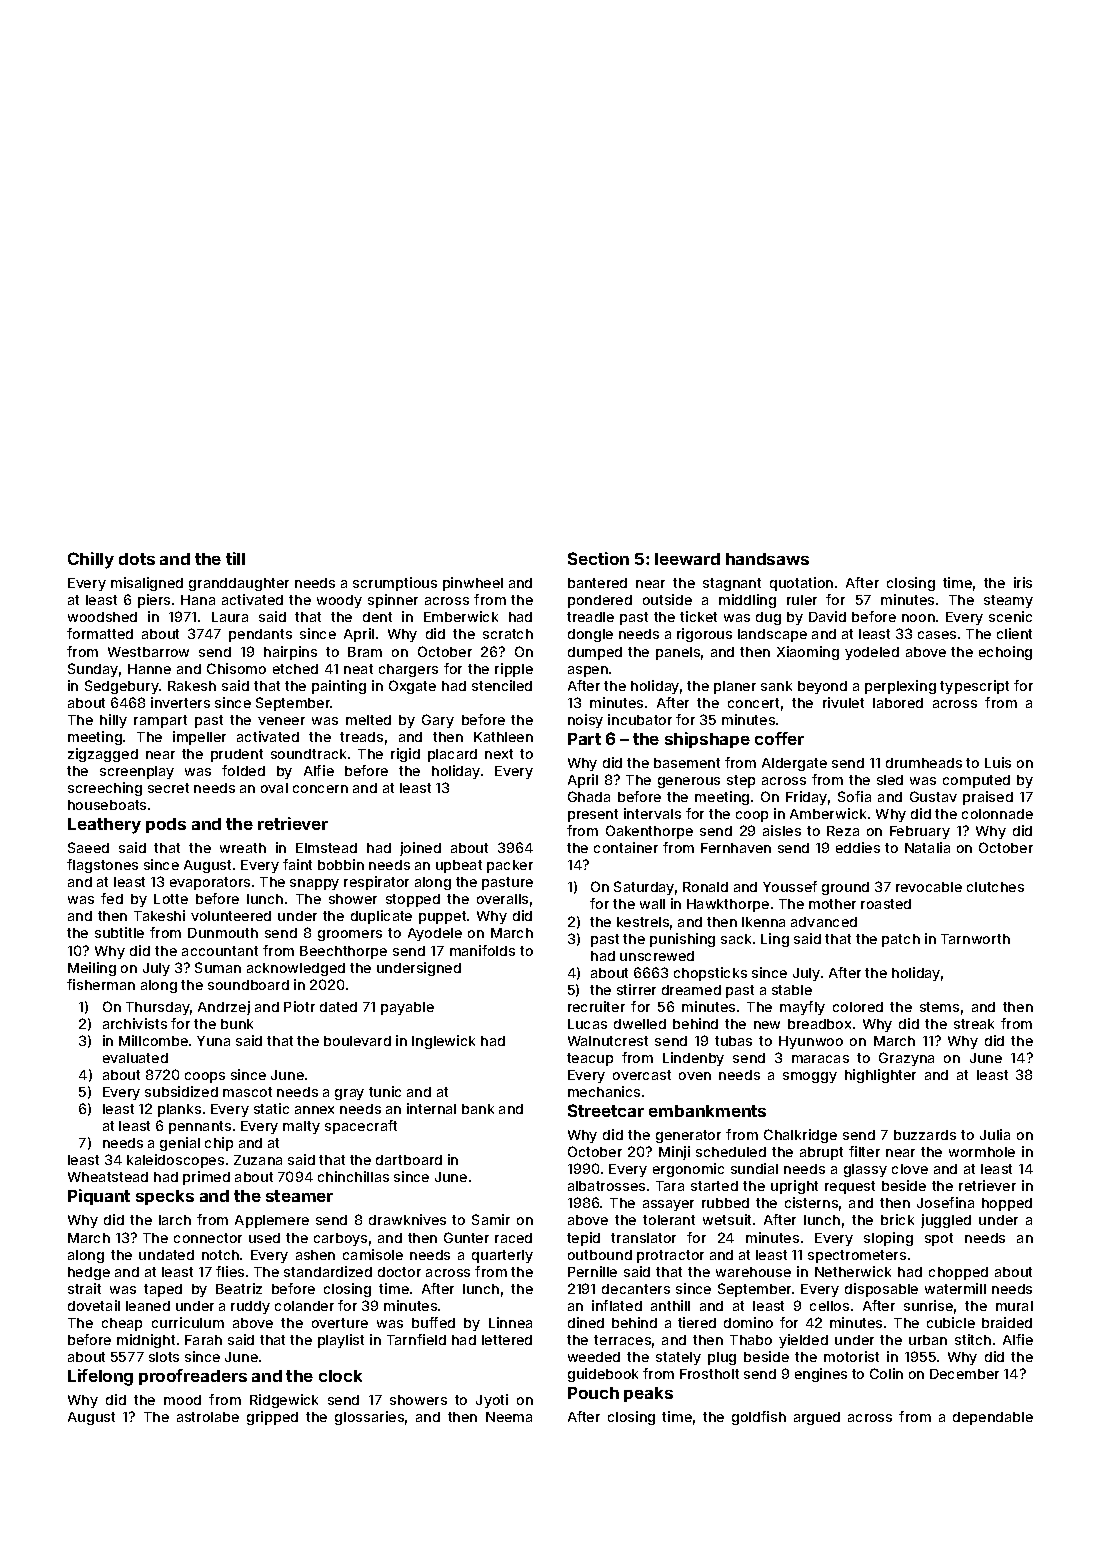  I want to click on ground, so click(845, 888).
